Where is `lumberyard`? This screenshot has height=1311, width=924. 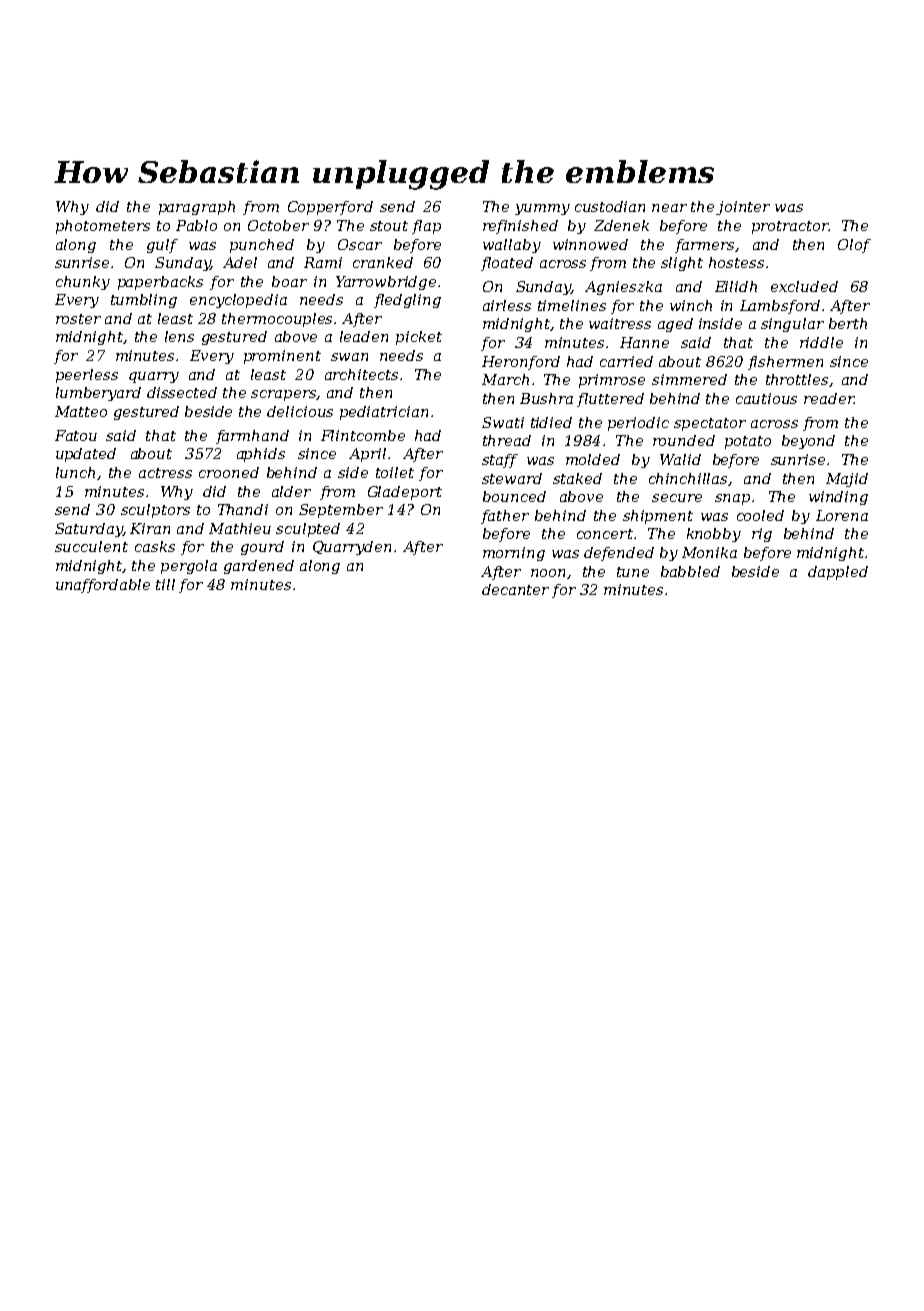 lumberyard is located at coordinates (98, 394).
